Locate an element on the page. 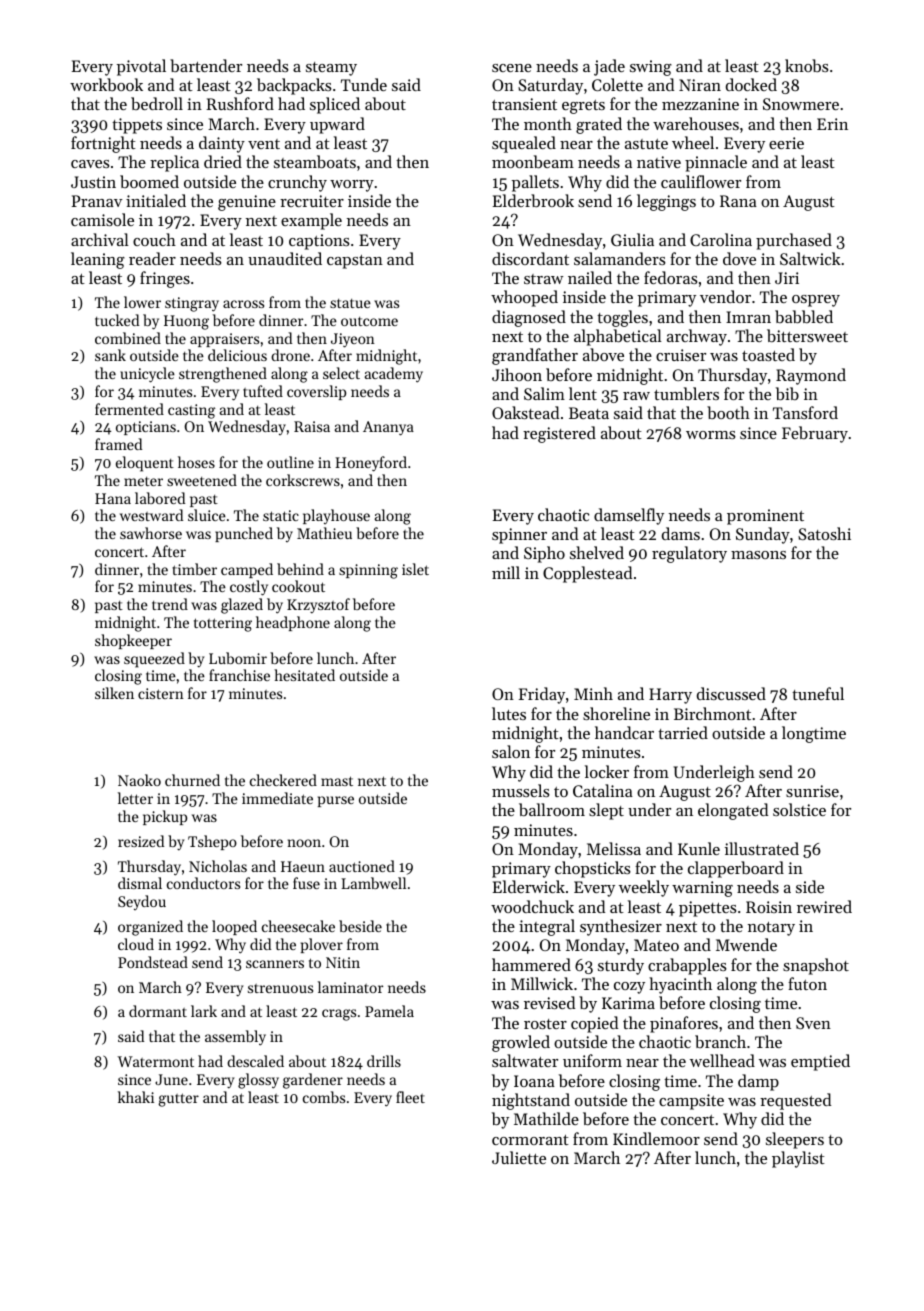  fedoras is located at coordinates (671, 277).
